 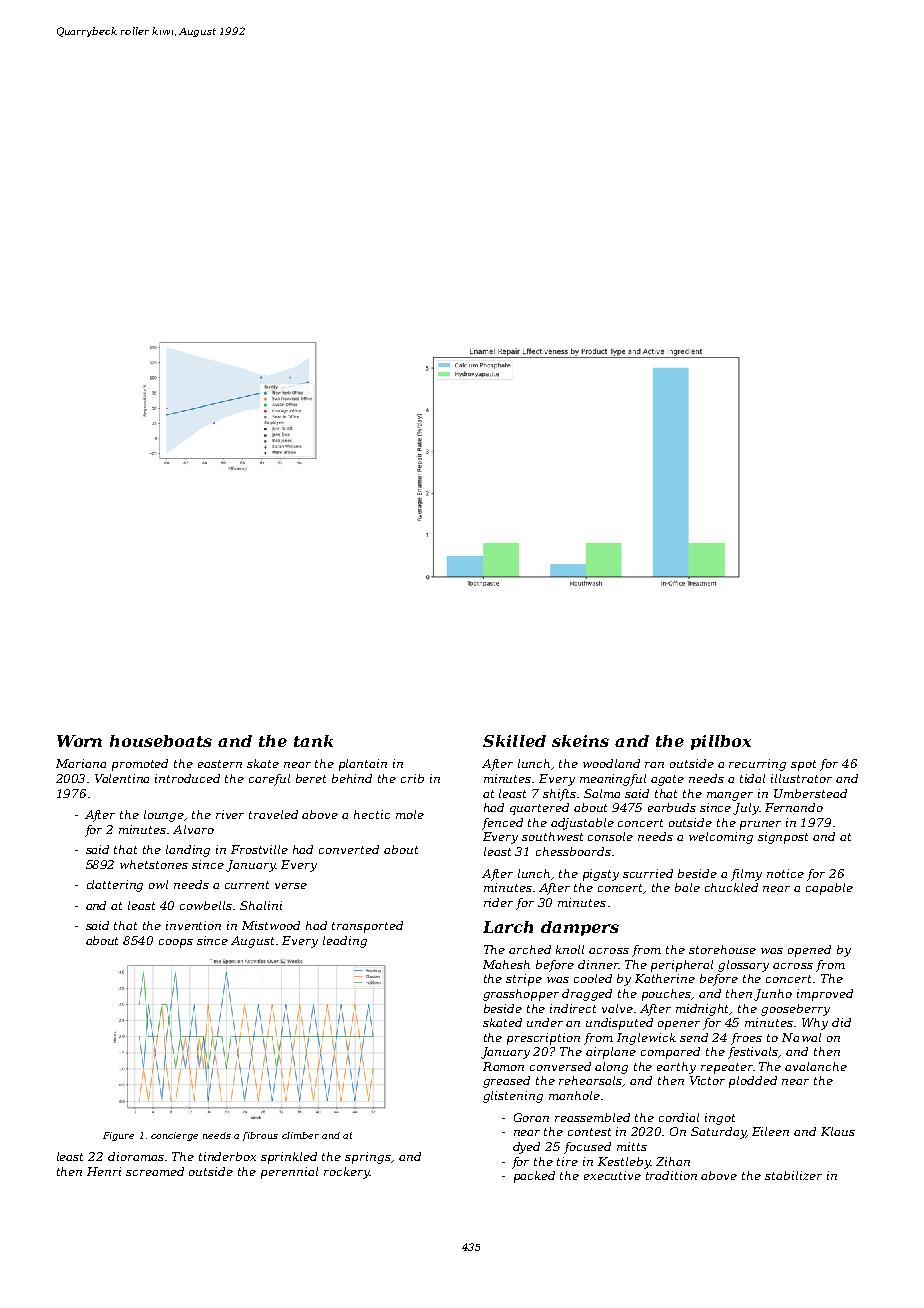 What do you see at coordinates (174, 1136) in the page?
I see `concierge` at bounding box center [174, 1136].
